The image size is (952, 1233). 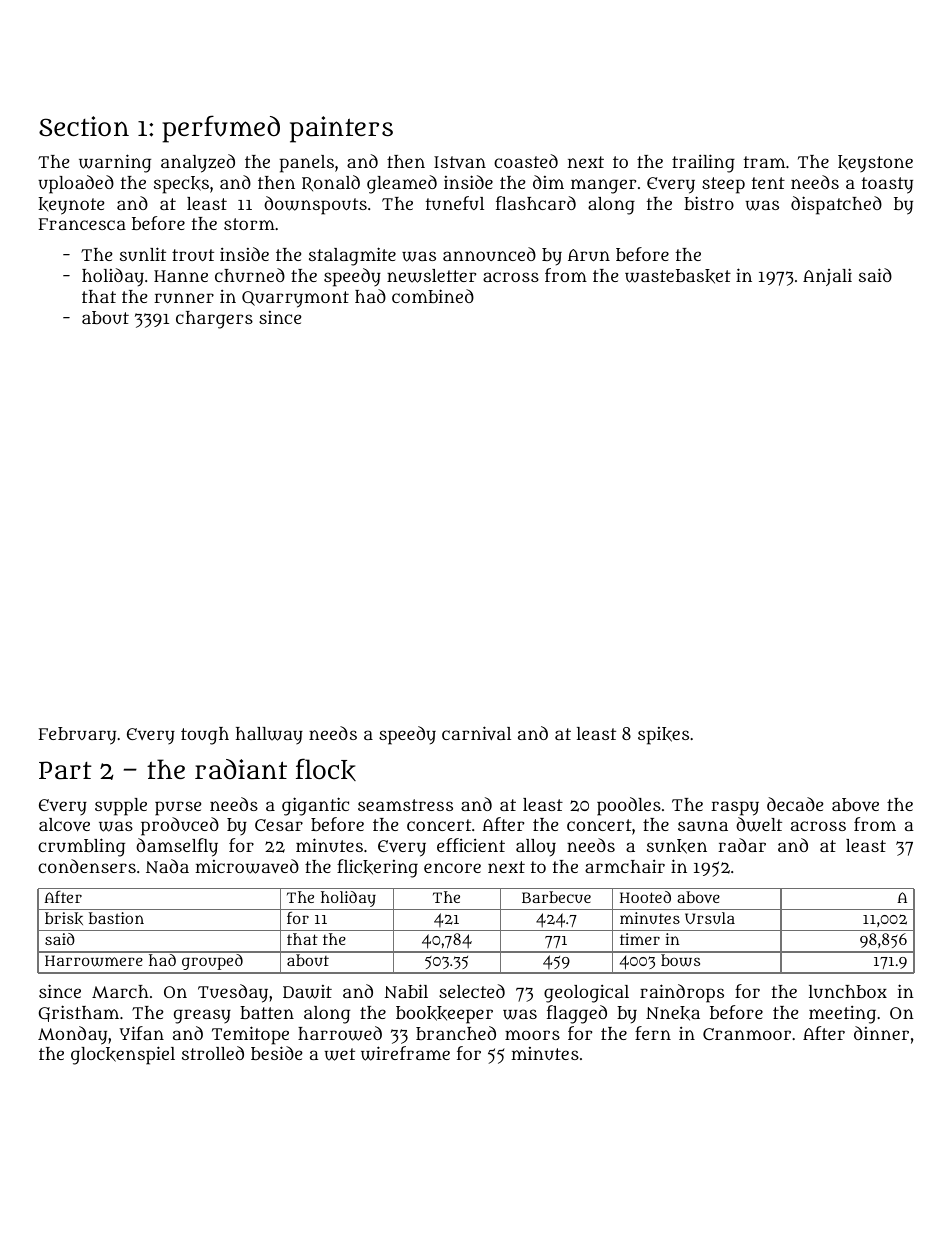 I want to click on tent, so click(x=768, y=183).
